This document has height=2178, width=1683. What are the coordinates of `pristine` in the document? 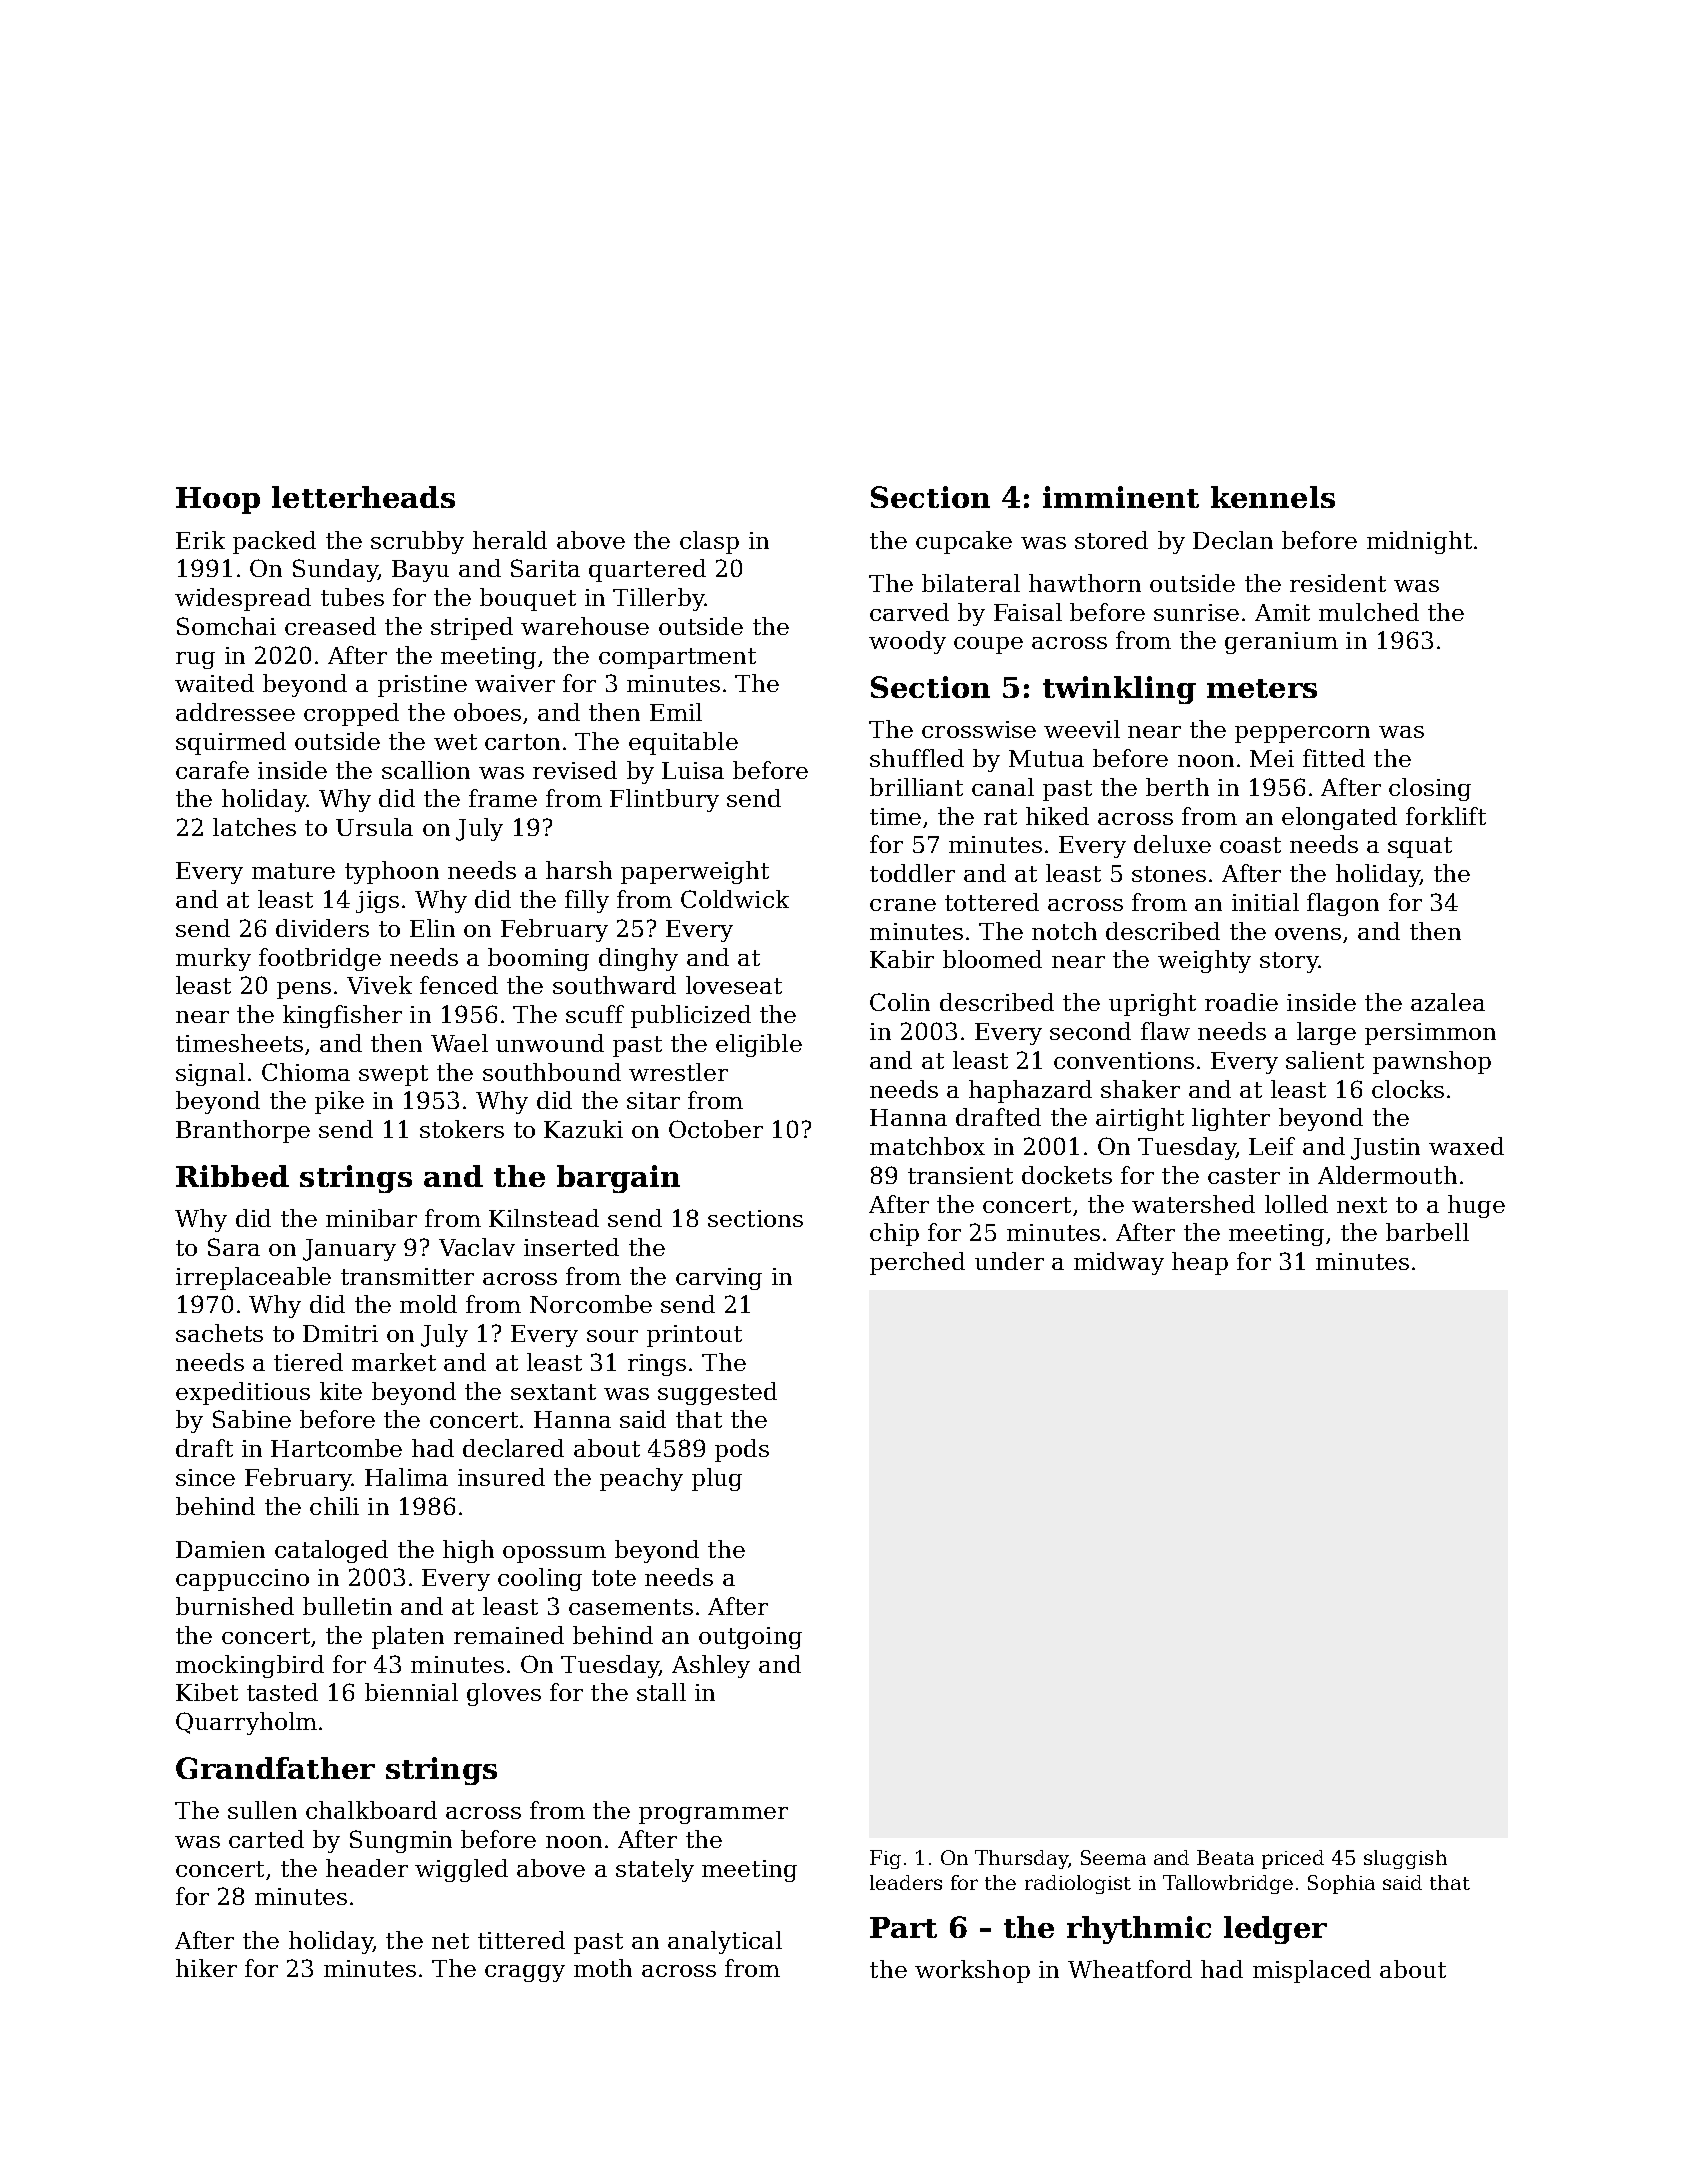 It's located at (422, 686).
